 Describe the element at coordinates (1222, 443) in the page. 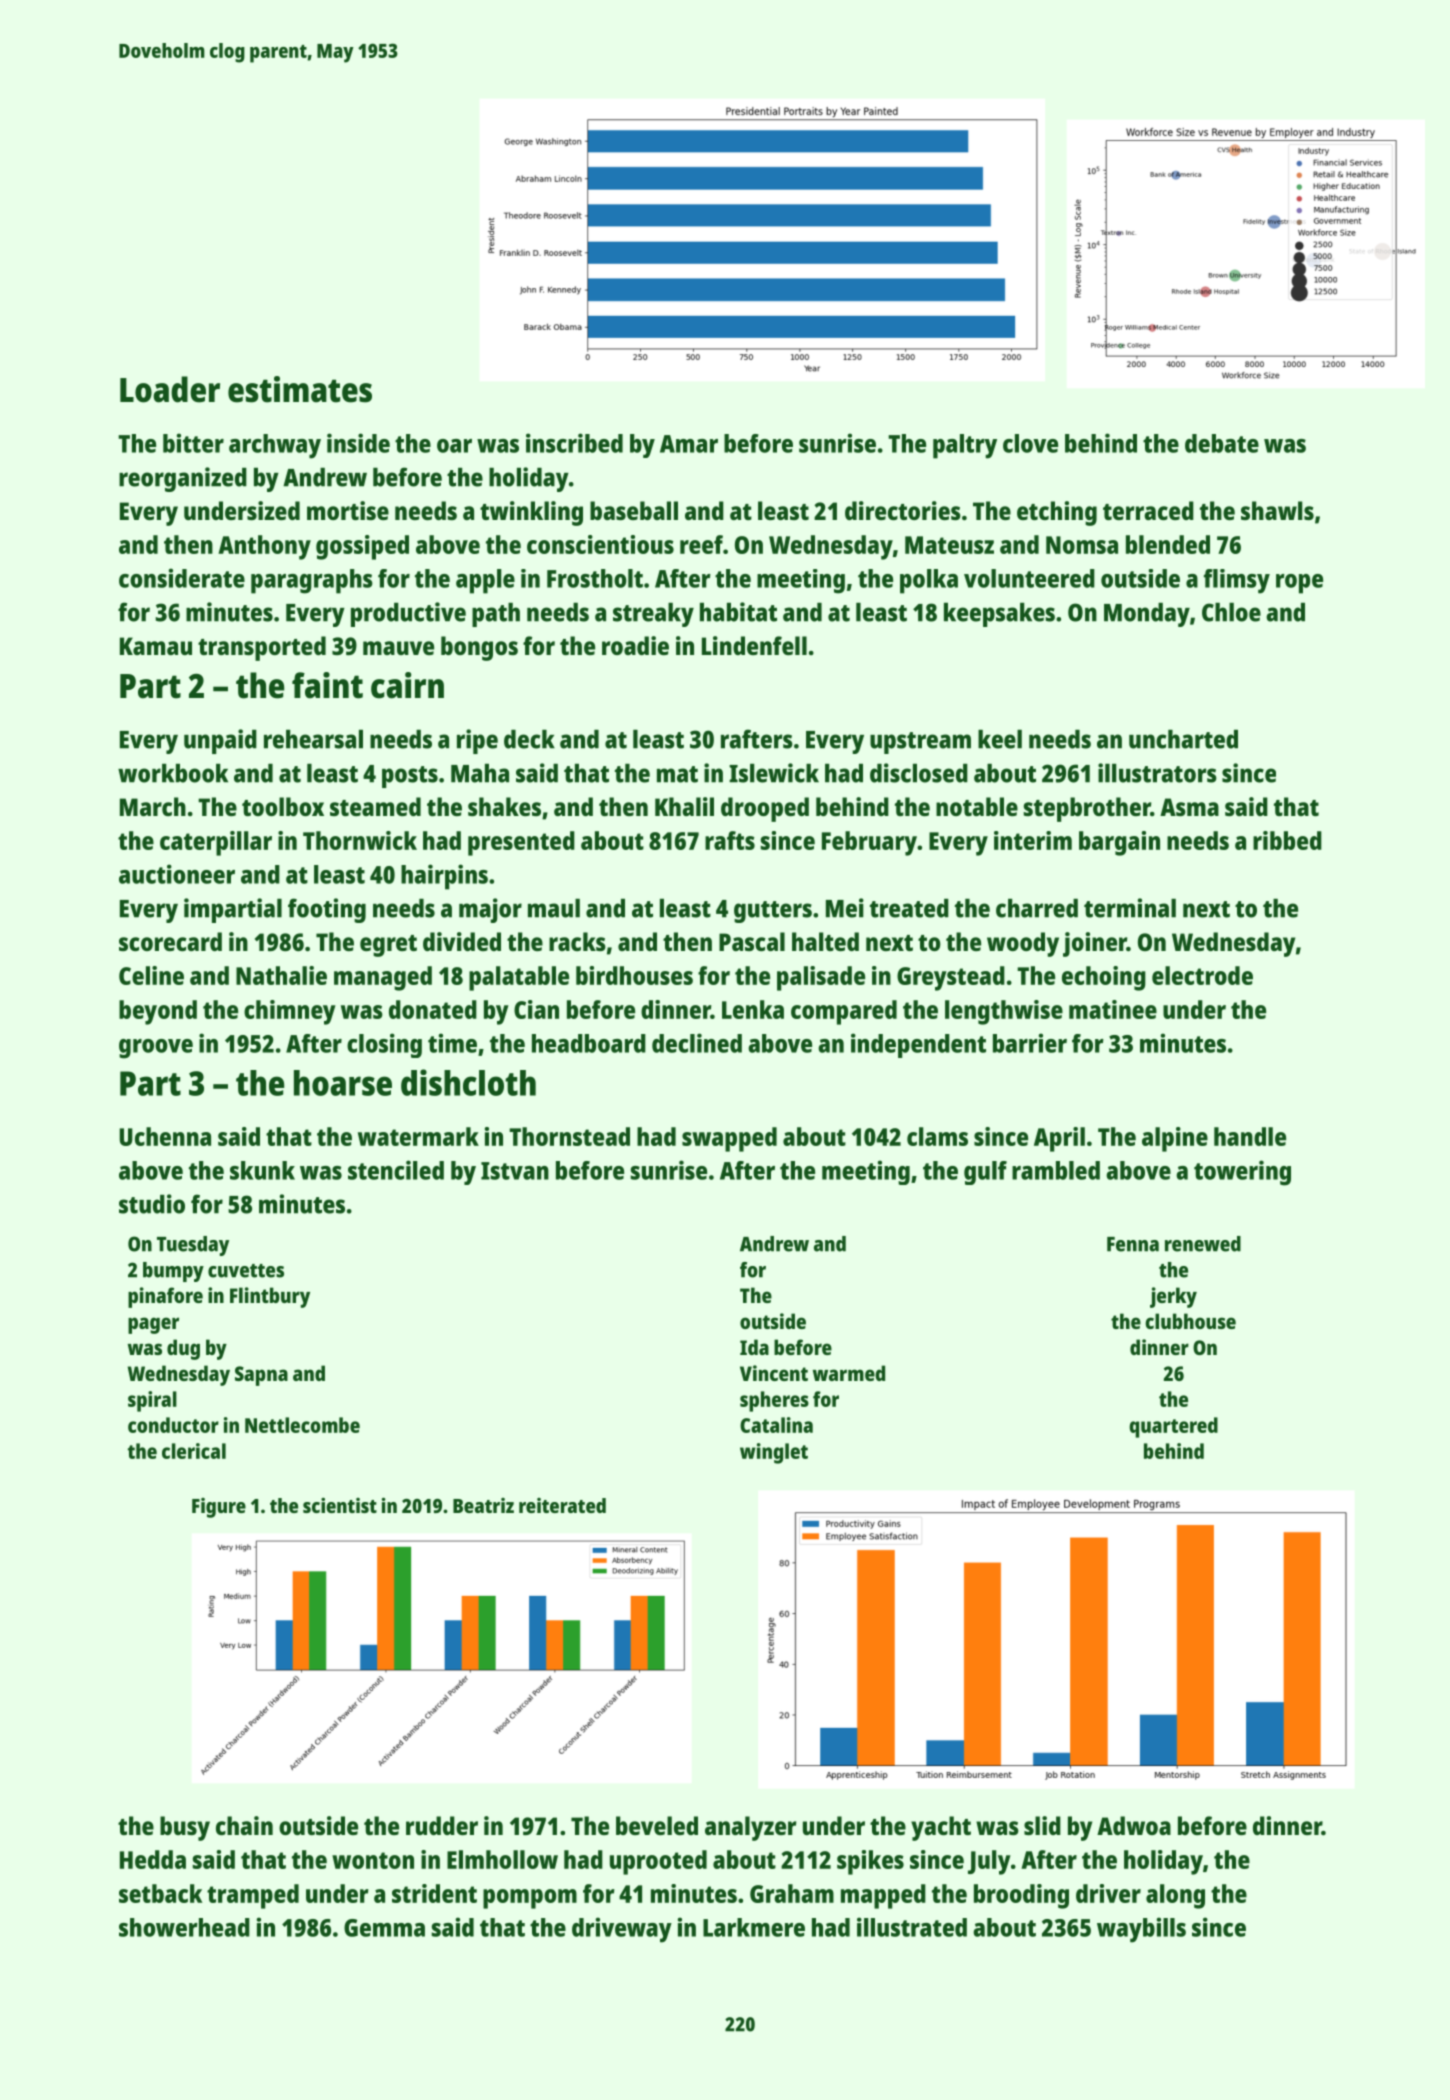

I see `debate` at that location.
